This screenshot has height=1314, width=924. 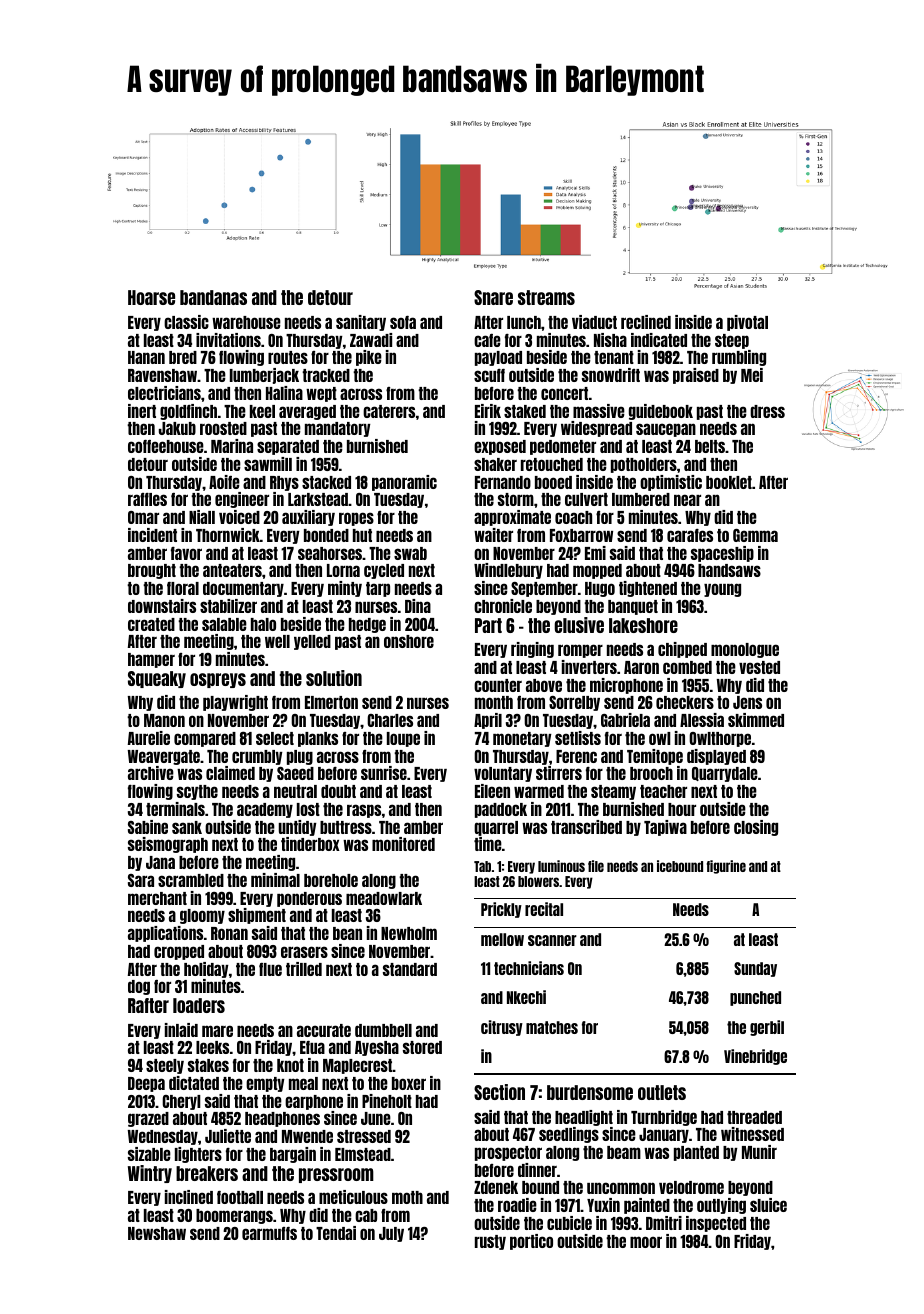 What do you see at coordinates (269, 1233) in the screenshot?
I see `earmuffs` at bounding box center [269, 1233].
